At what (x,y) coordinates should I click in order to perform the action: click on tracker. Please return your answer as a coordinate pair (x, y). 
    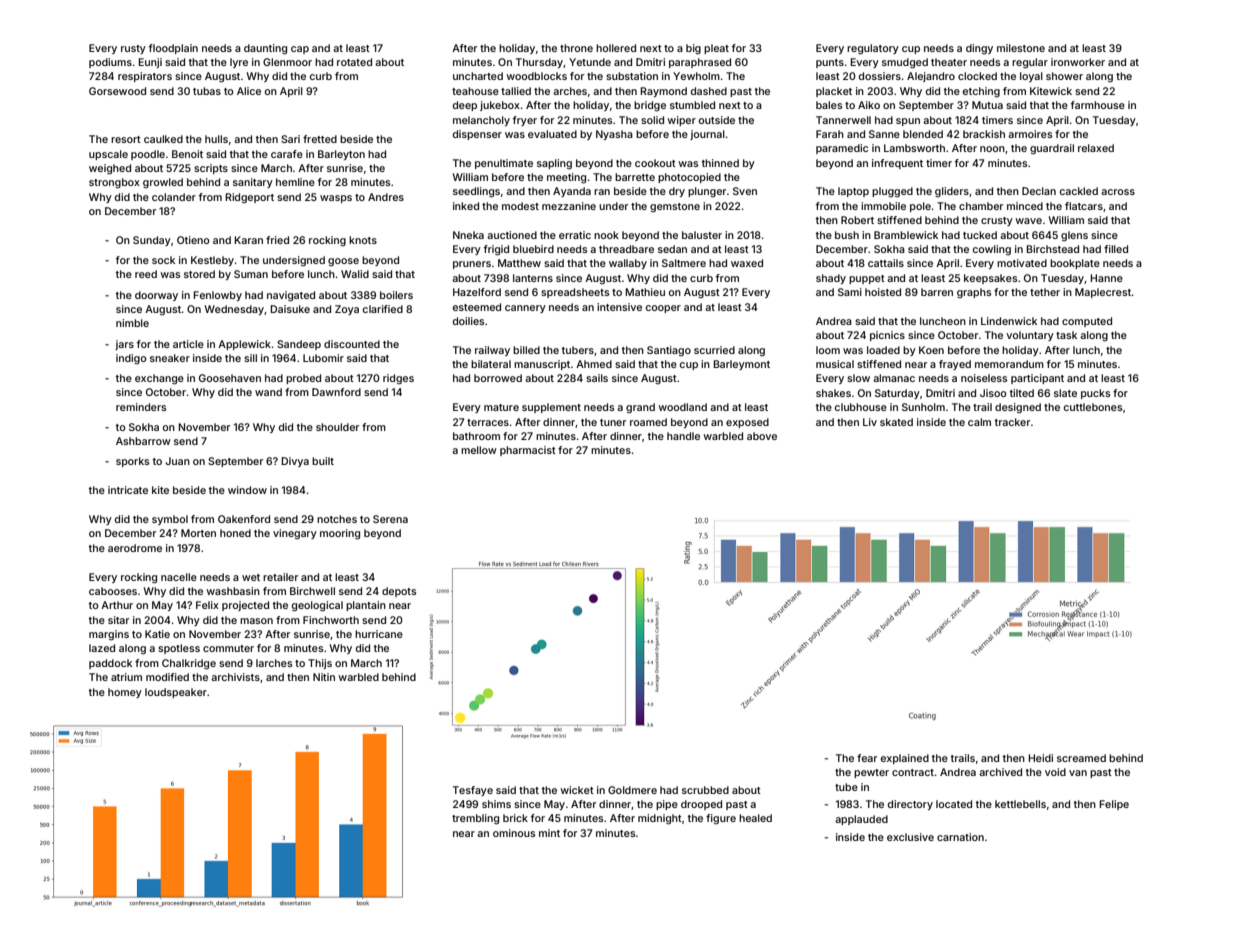
    Looking at the image, I should click on (1012, 422).
